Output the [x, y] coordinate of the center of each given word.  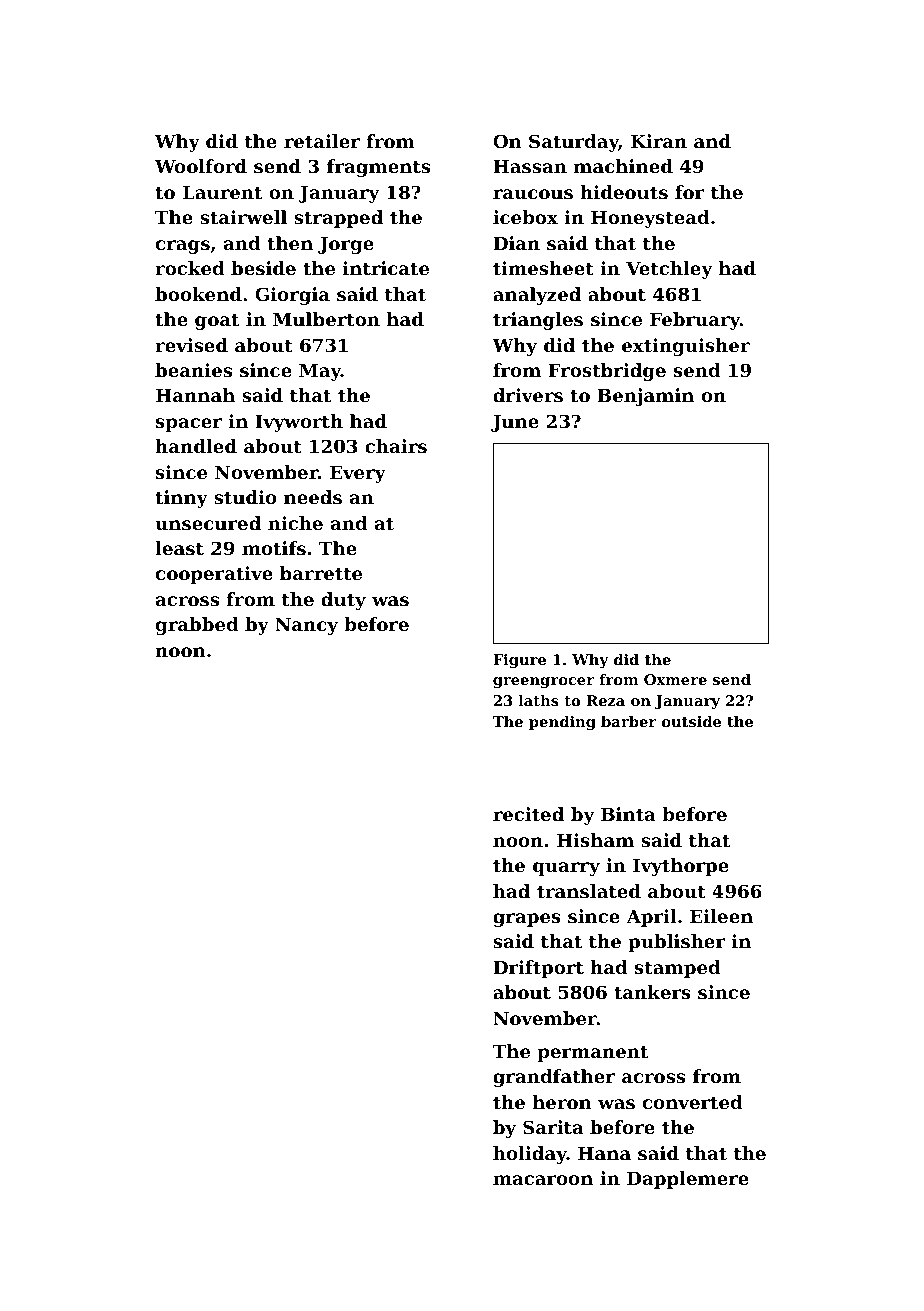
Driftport [538, 969]
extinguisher [686, 347]
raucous [533, 194]
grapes [527, 920]
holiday [530, 1155]
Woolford [201, 166]
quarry [566, 869]
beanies [193, 370]
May [320, 372]
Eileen [721, 916]
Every [358, 474]
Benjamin [645, 397]
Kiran [659, 141]
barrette [321, 573]
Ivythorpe [681, 867]
